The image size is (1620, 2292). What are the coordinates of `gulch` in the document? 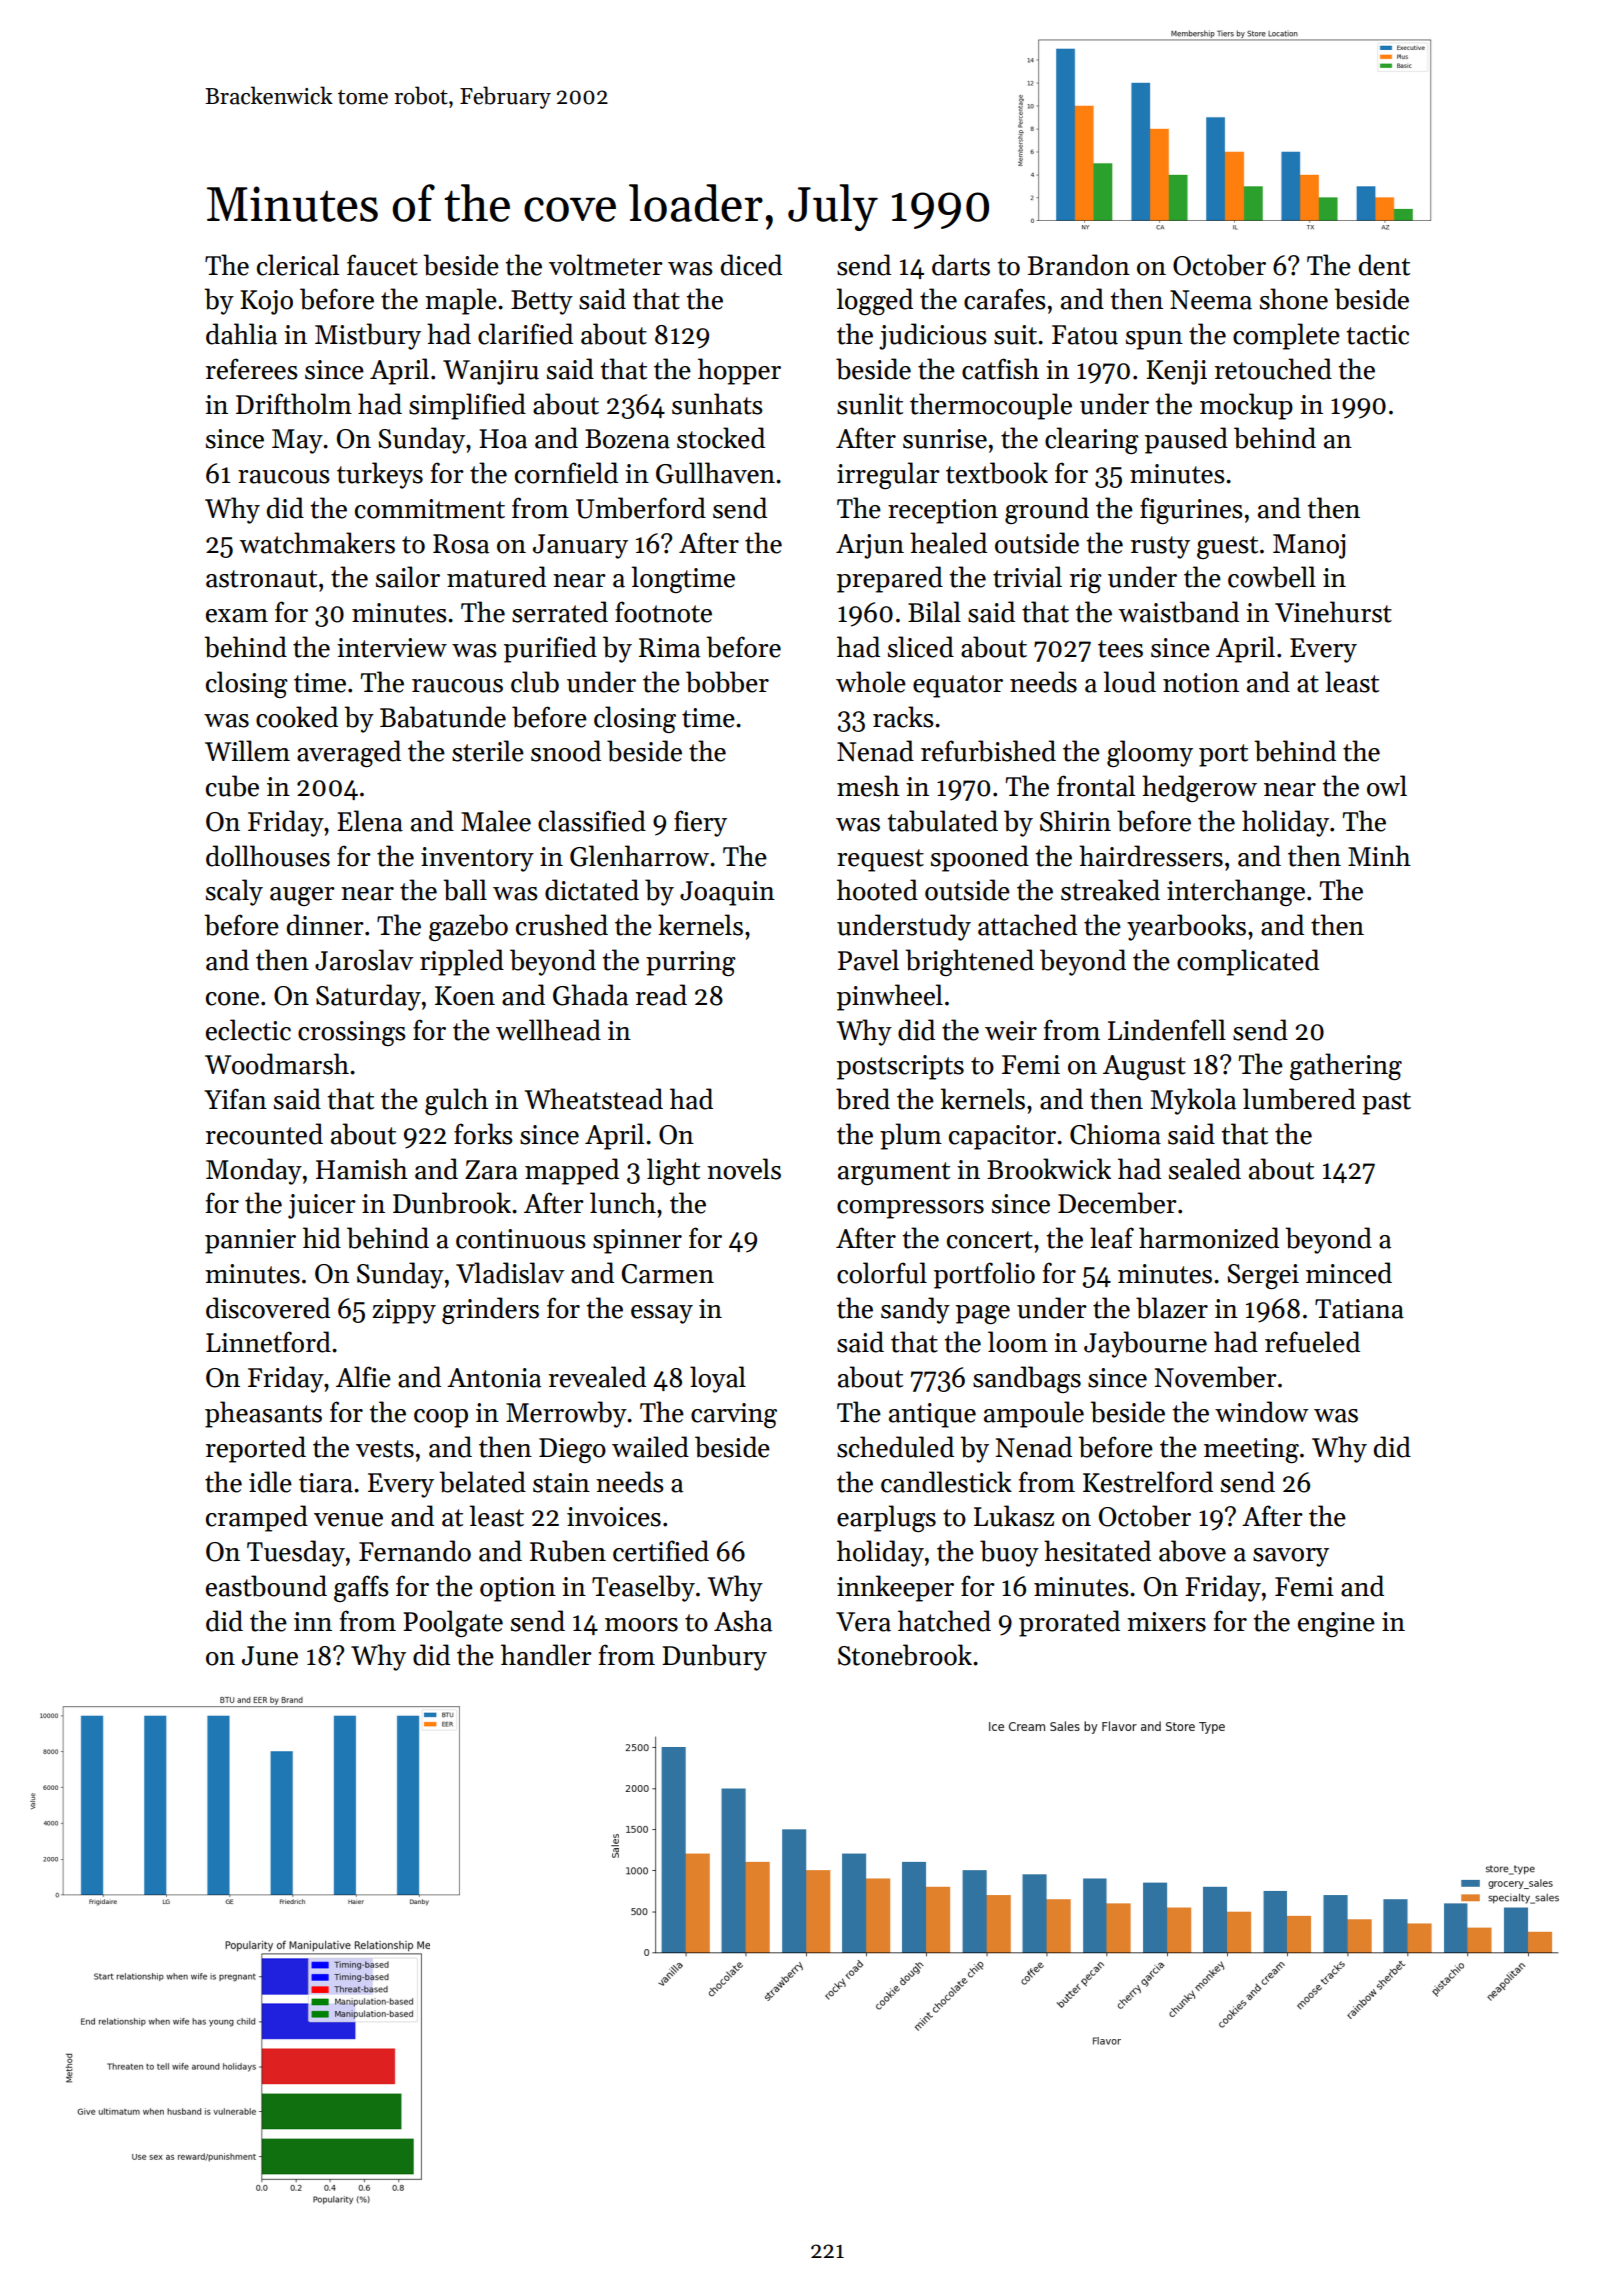 It's located at (456, 1101).
